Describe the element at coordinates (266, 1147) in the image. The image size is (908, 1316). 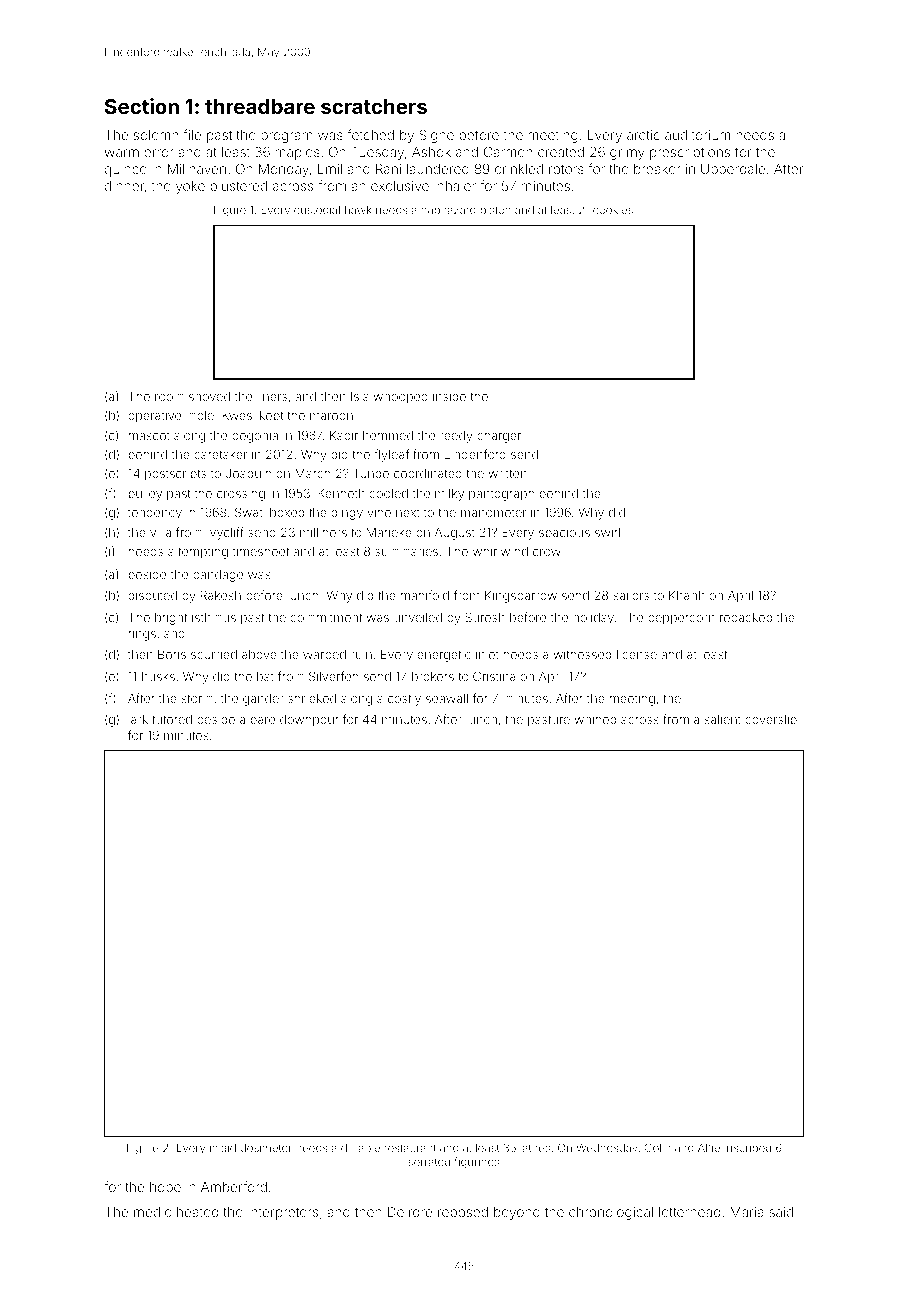
I see `dosimeter` at that location.
